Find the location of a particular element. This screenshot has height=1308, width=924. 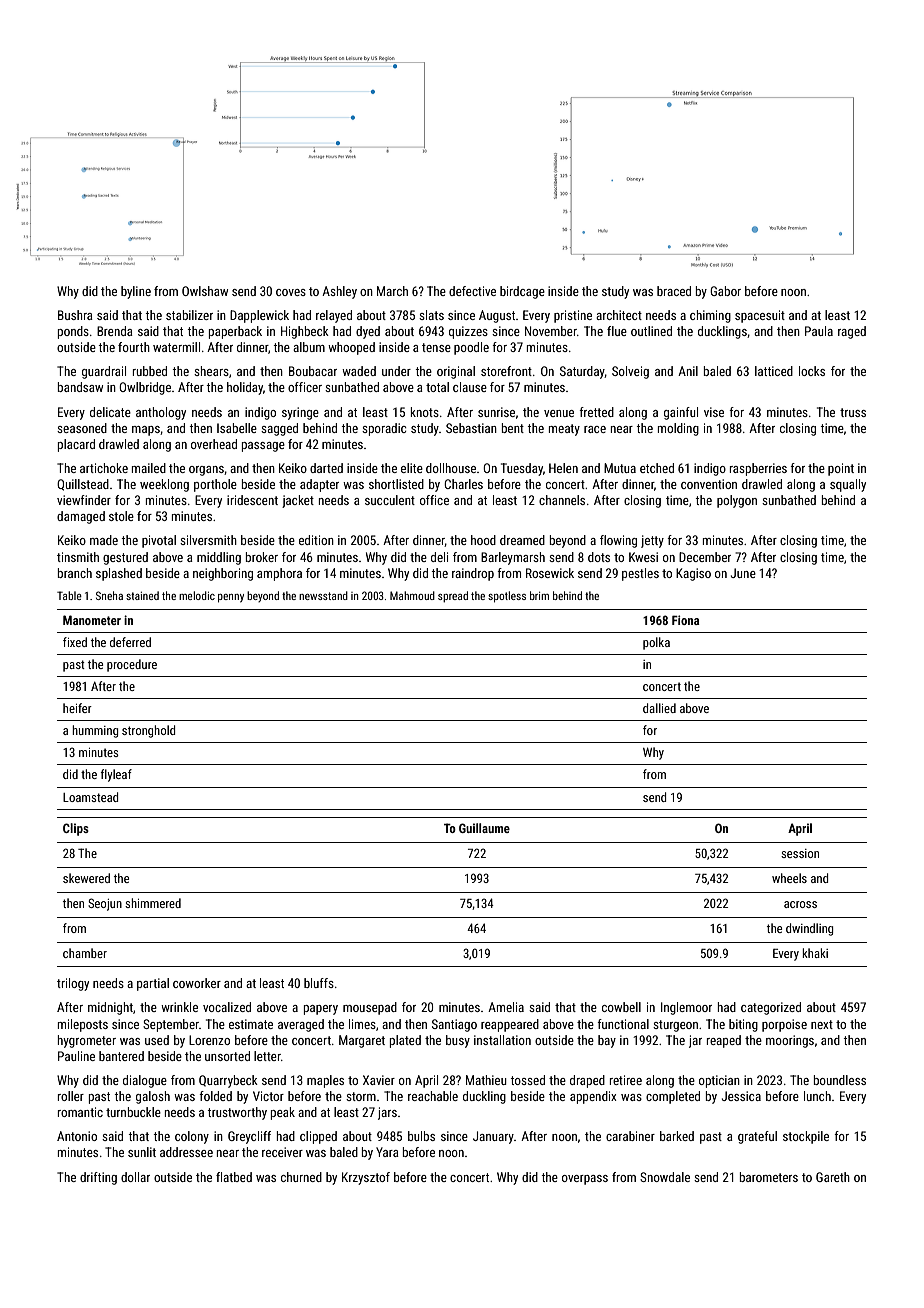

Greycliff is located at coordinates (249, 1137).
